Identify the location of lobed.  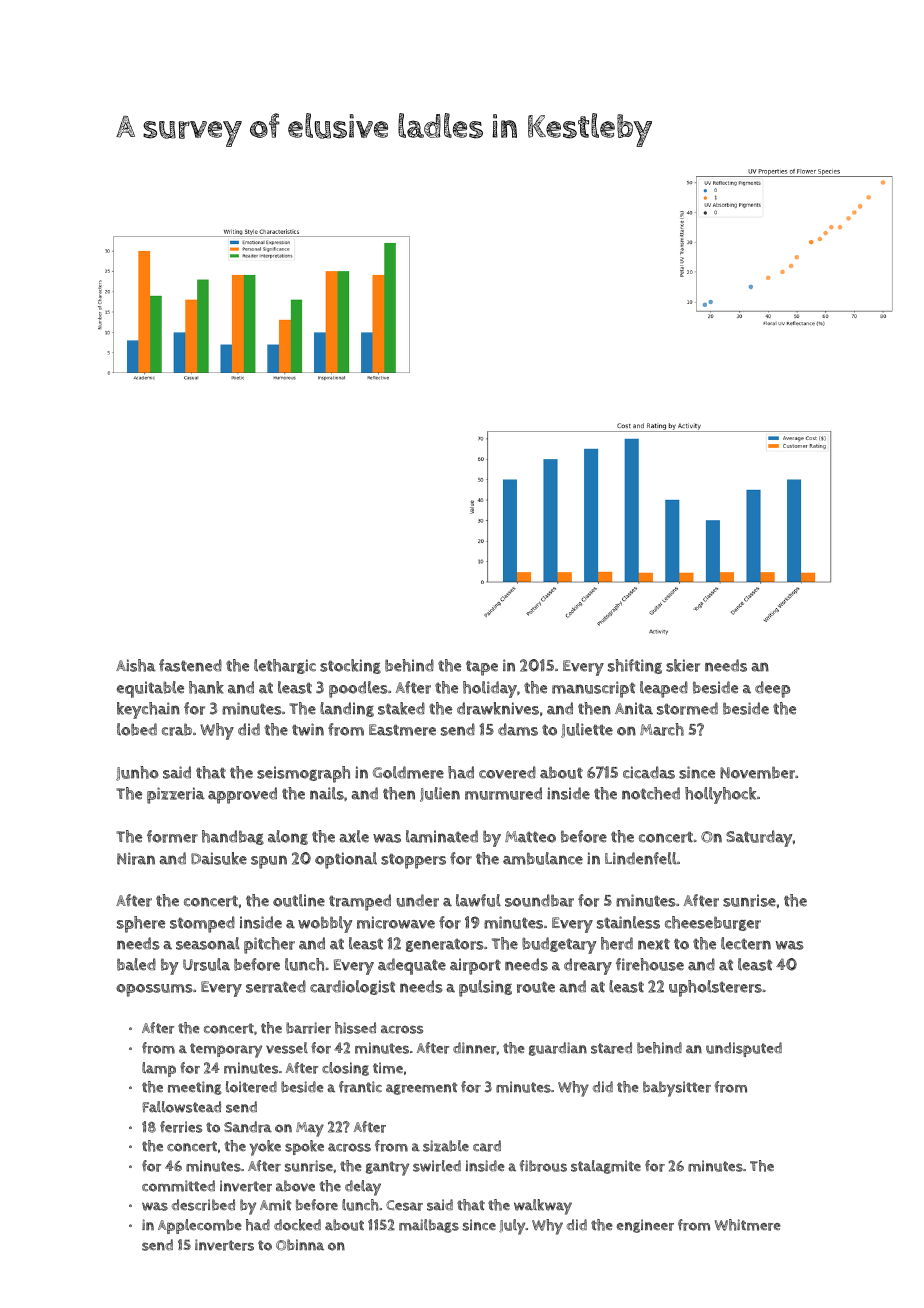
(137, 729).
